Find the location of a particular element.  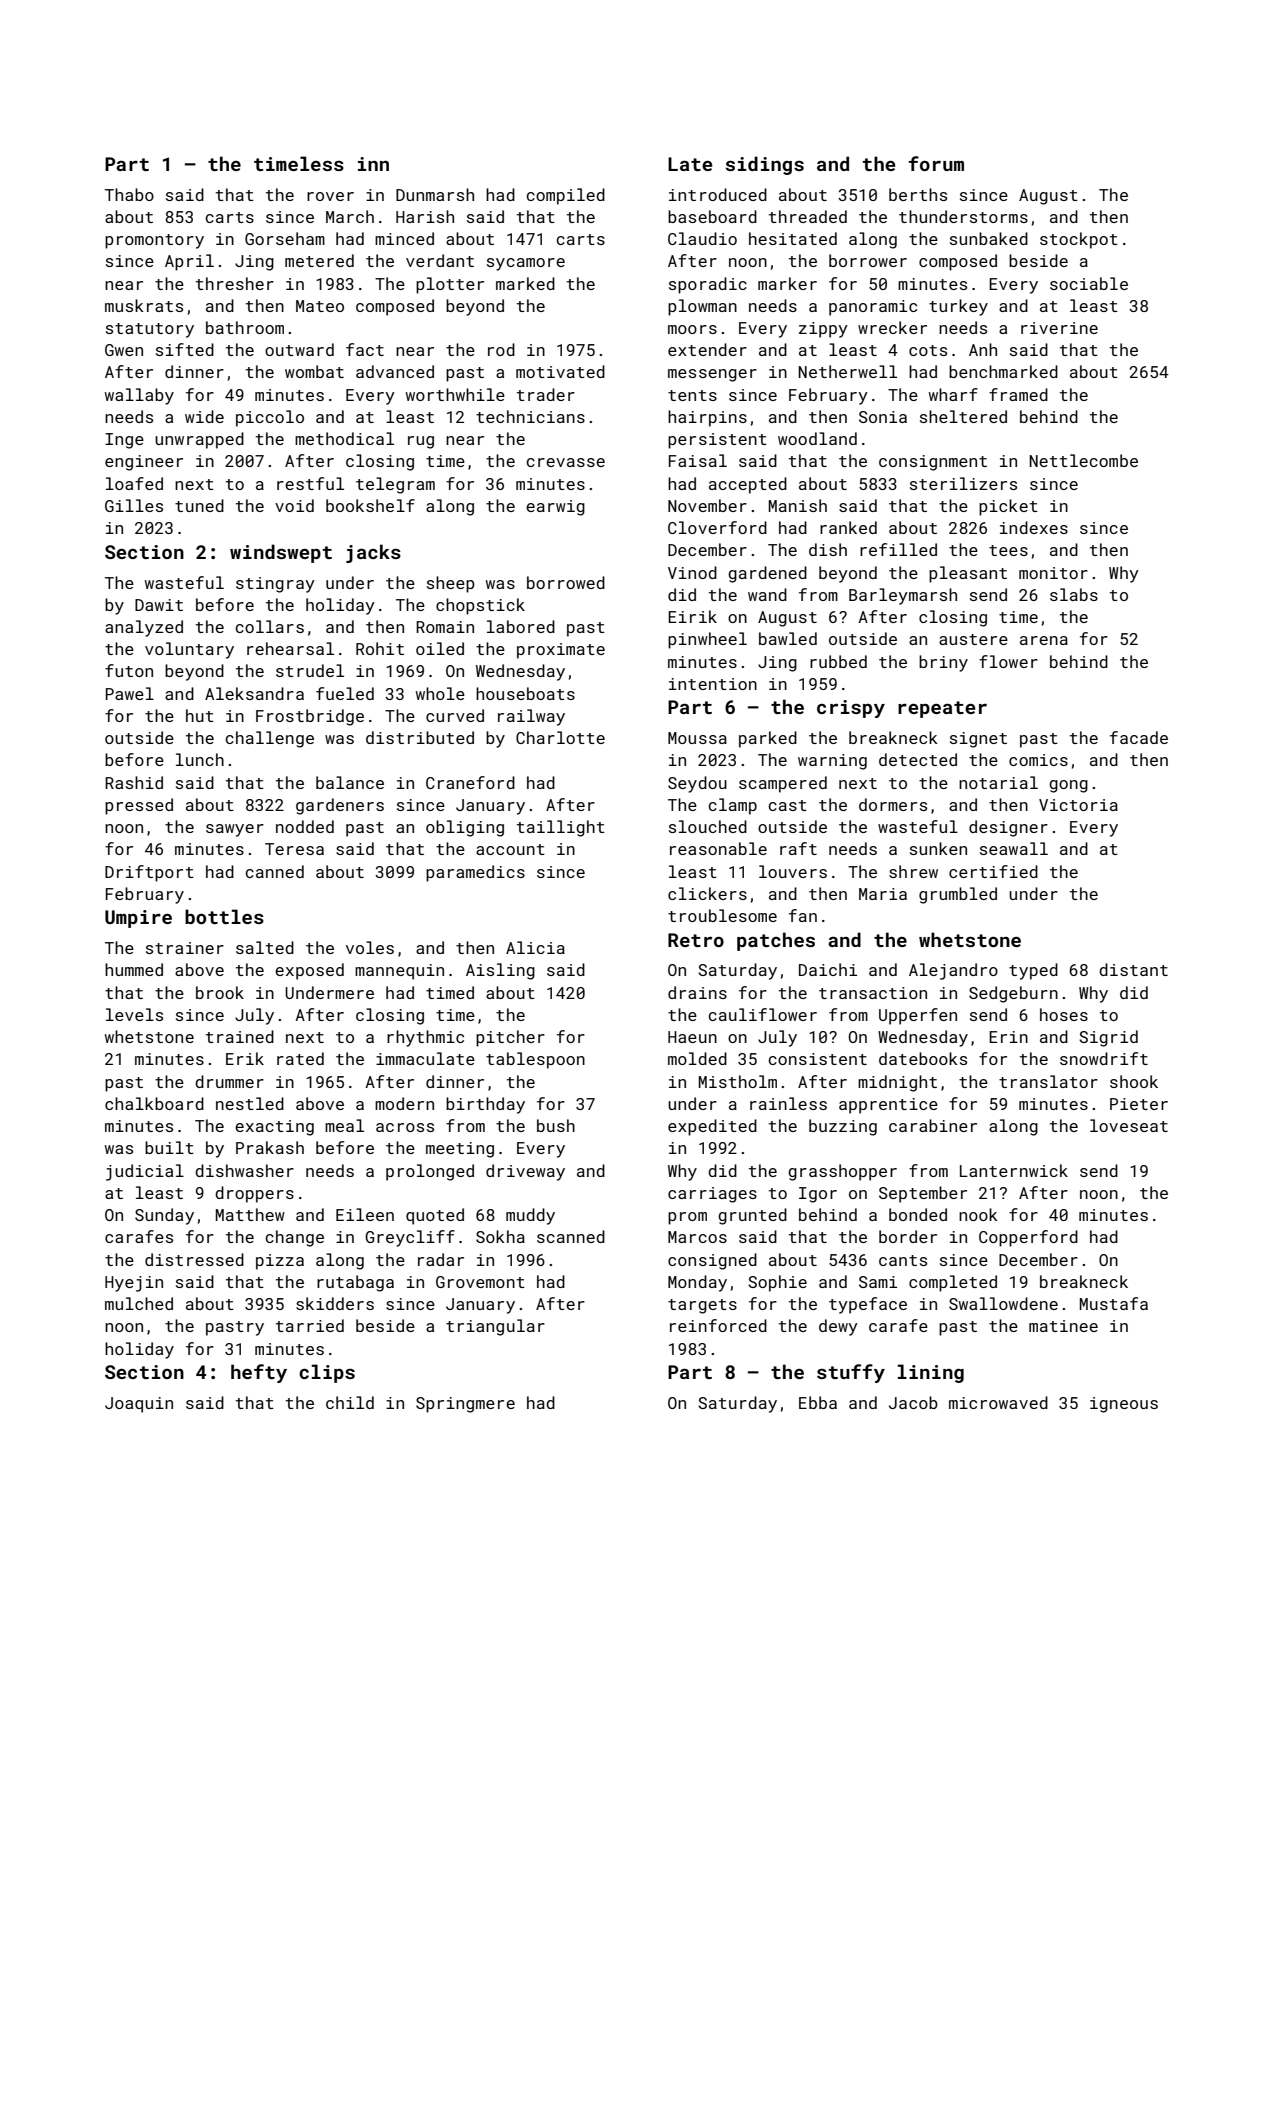

sunken is located at coordinates (938, 848).
